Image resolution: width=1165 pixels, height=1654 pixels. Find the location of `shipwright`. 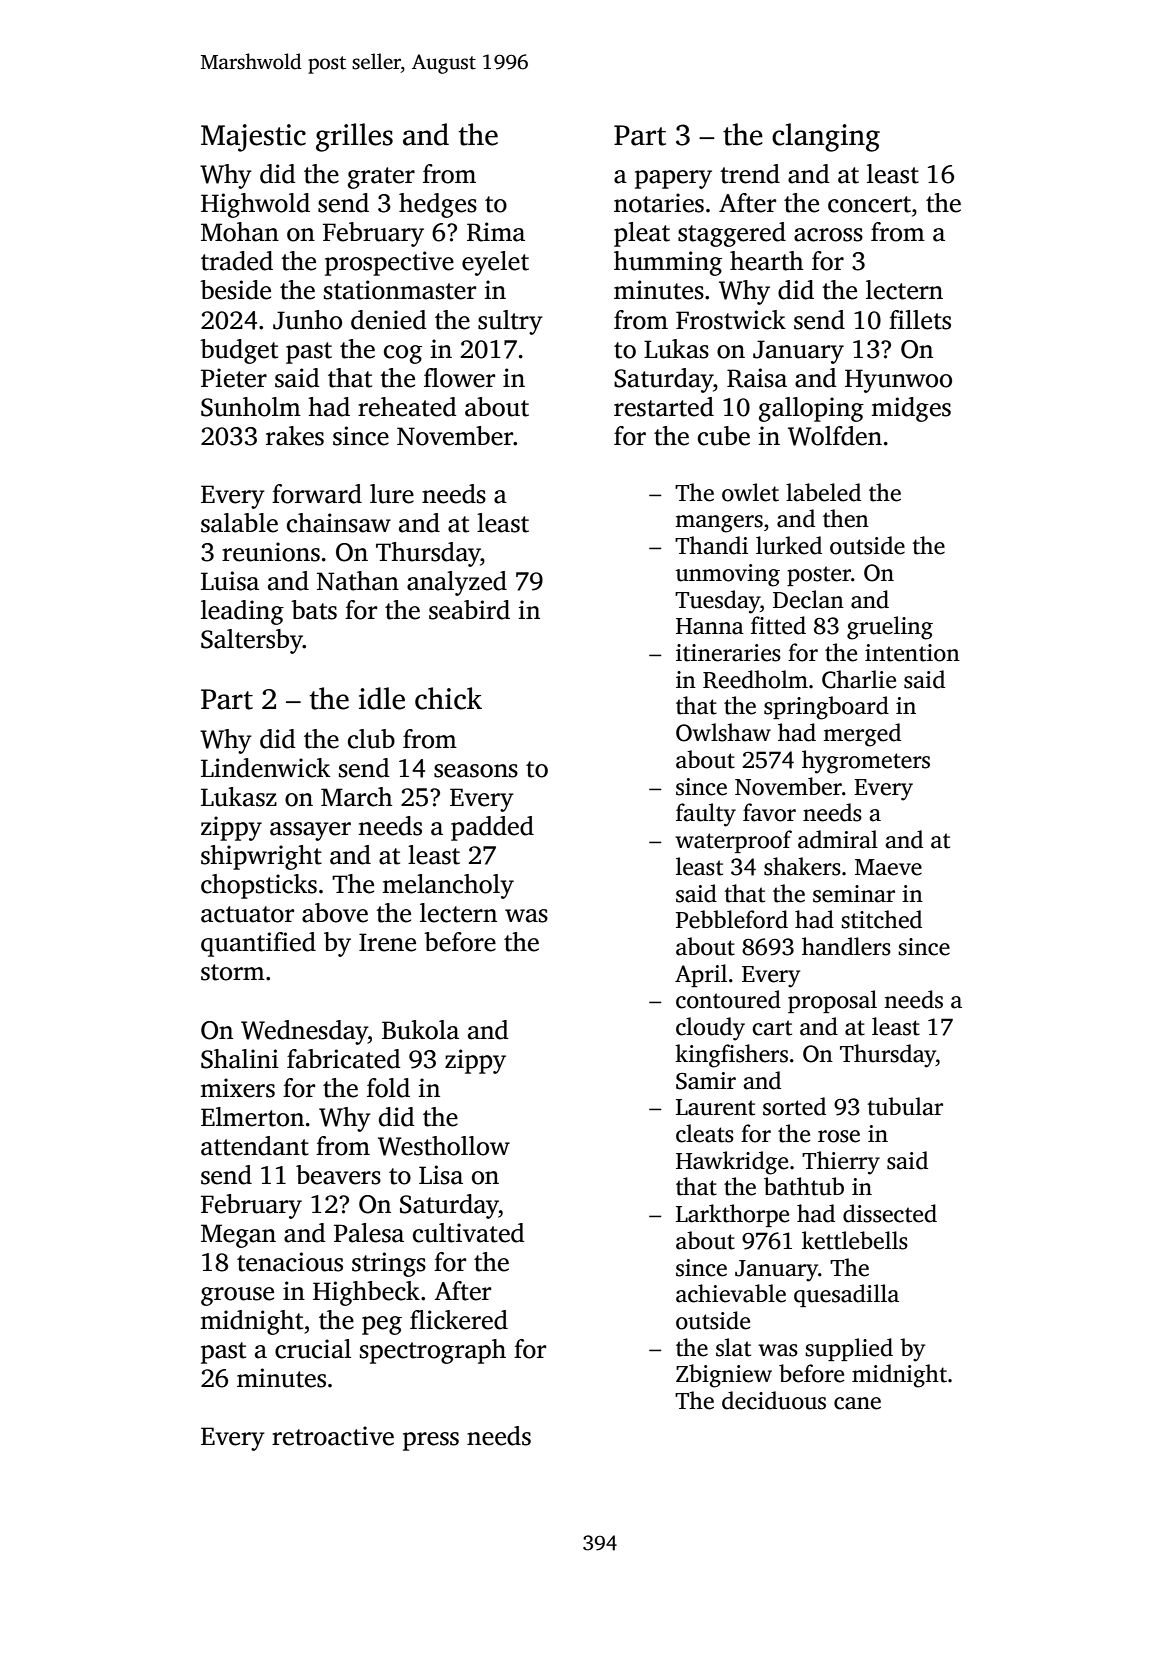

shipwright is located at coordinates (261, 857).
